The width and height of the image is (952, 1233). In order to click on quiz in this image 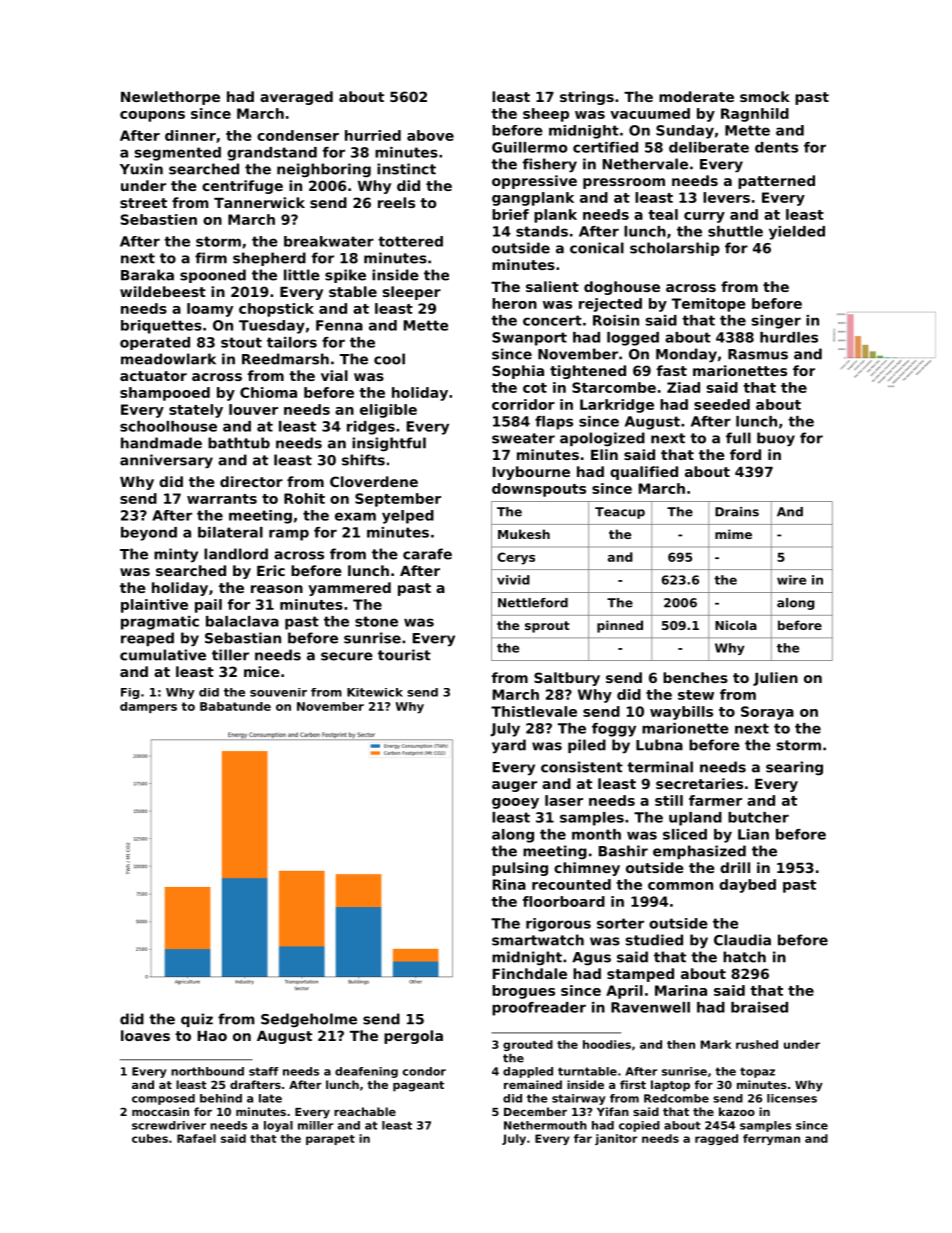, I will do `click(197, 1020)`.
